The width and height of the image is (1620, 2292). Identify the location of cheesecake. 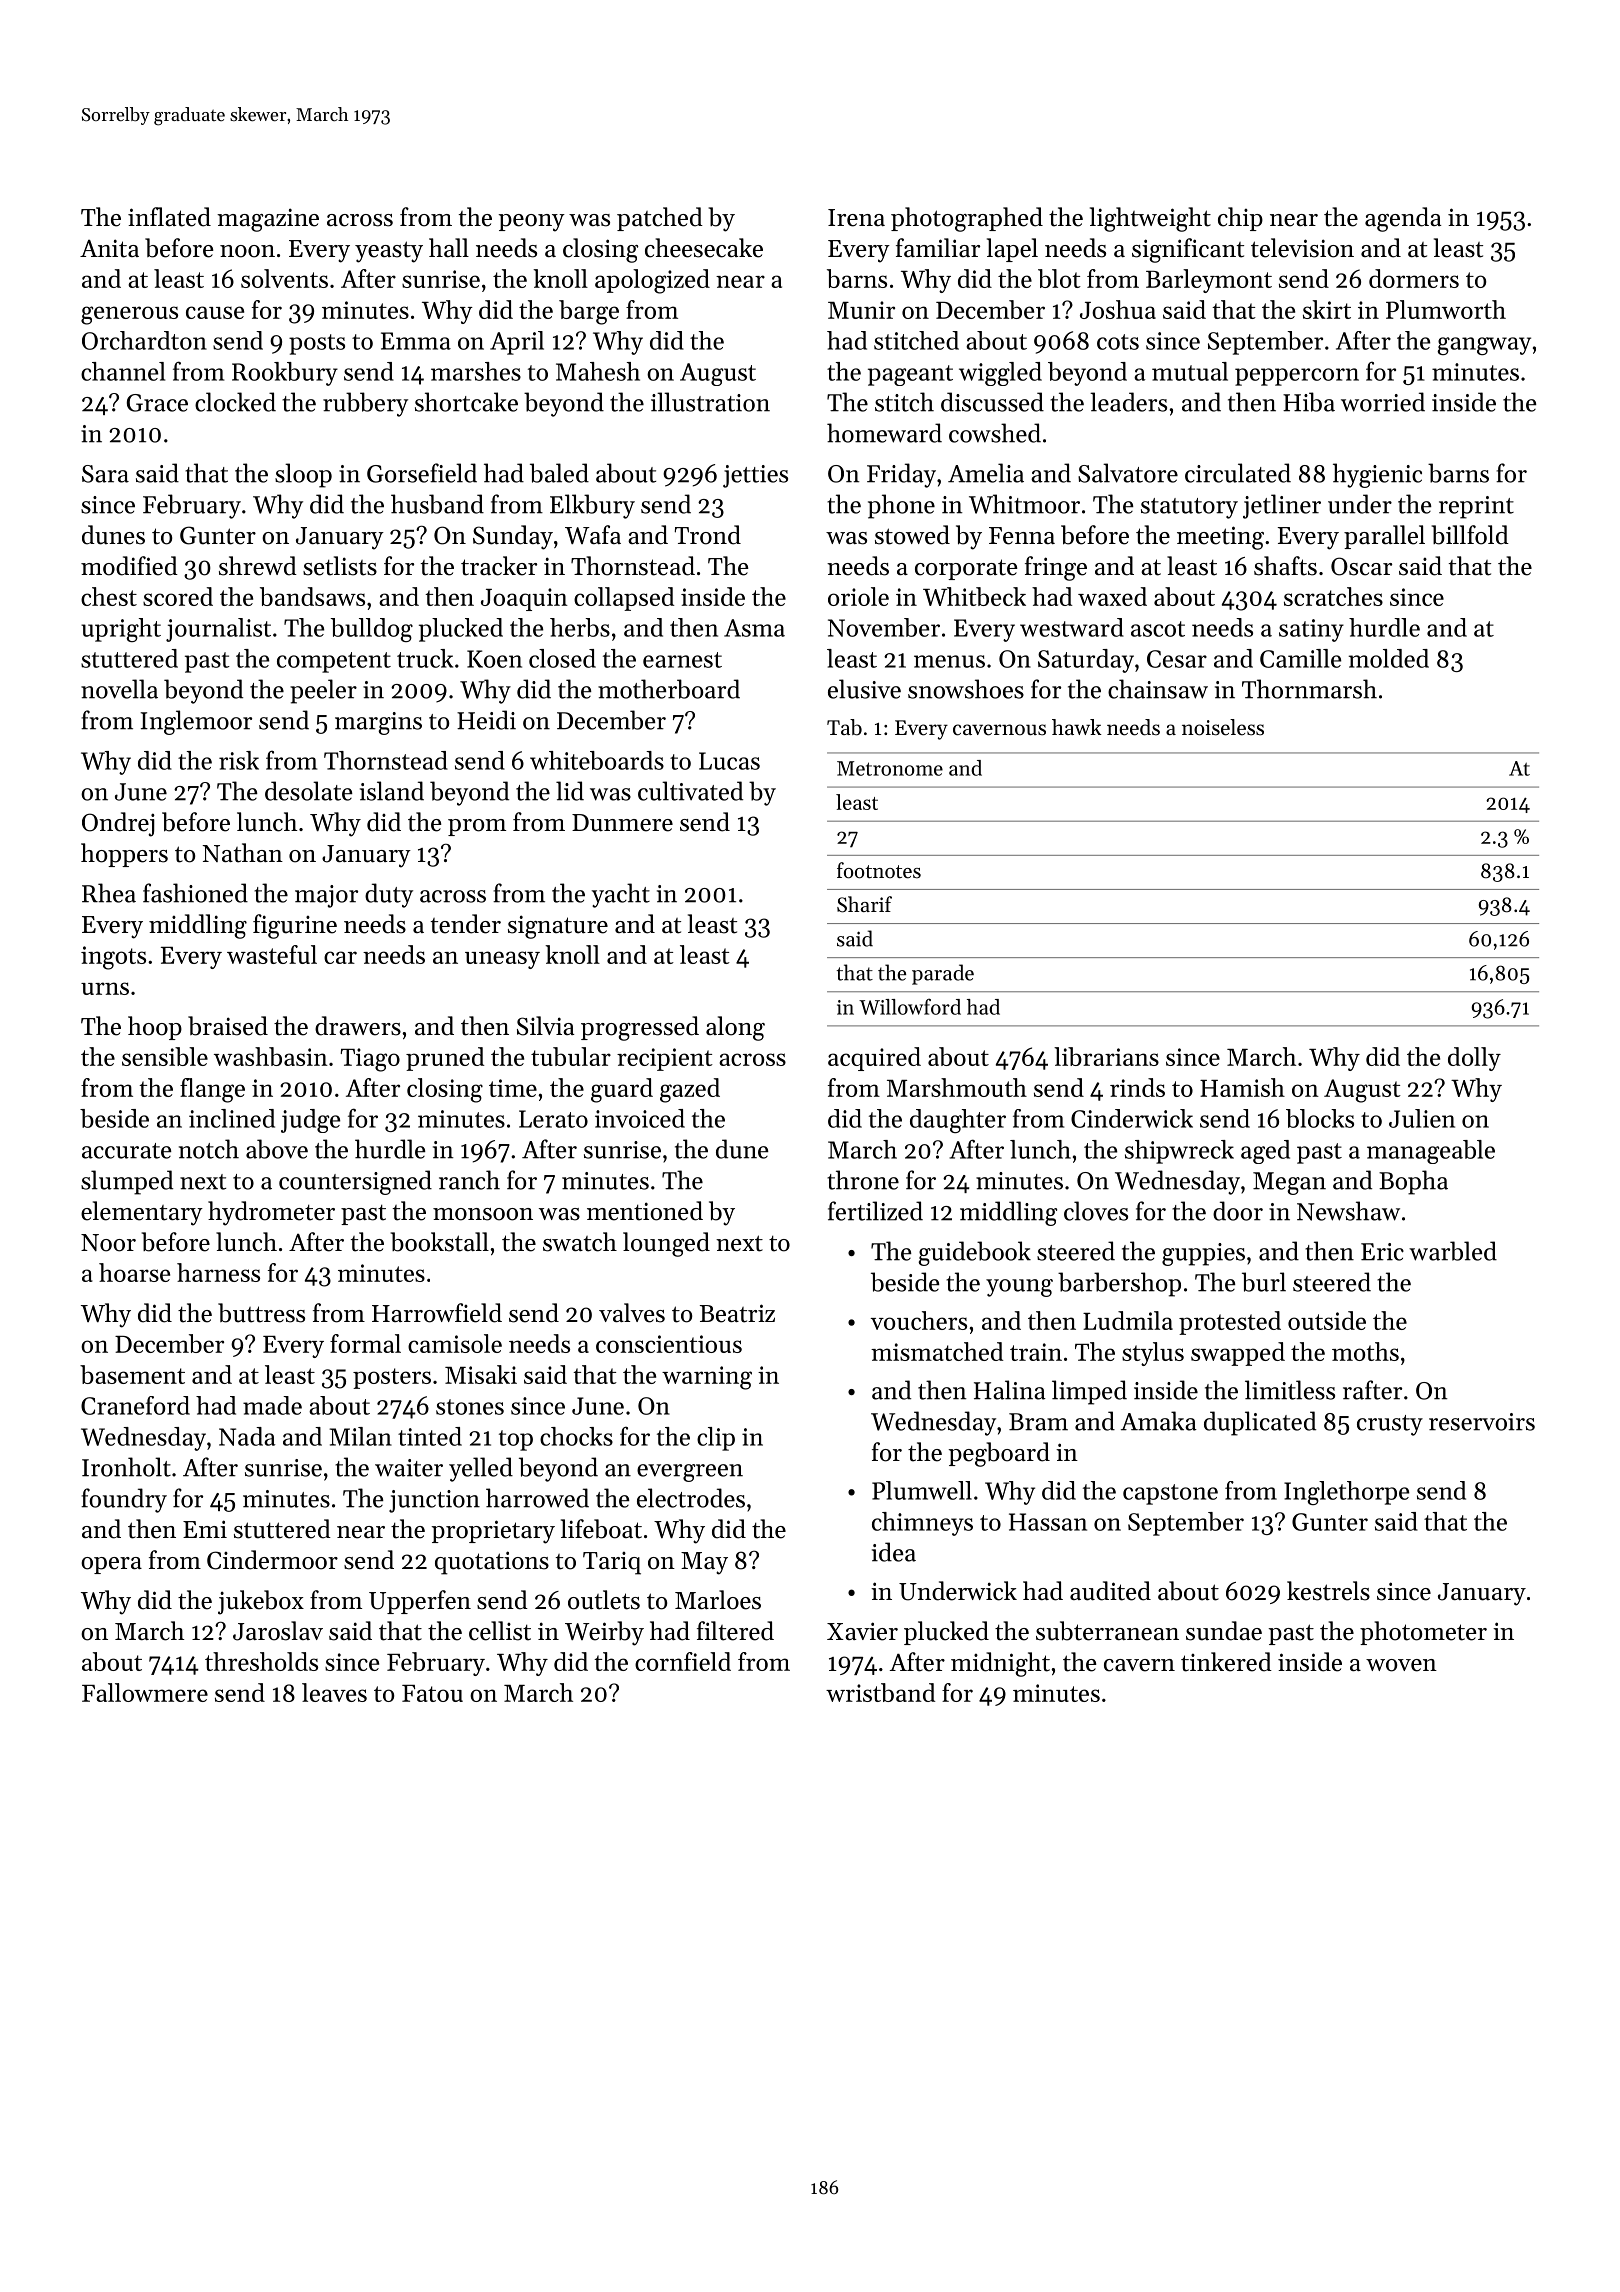
(704, 248).
